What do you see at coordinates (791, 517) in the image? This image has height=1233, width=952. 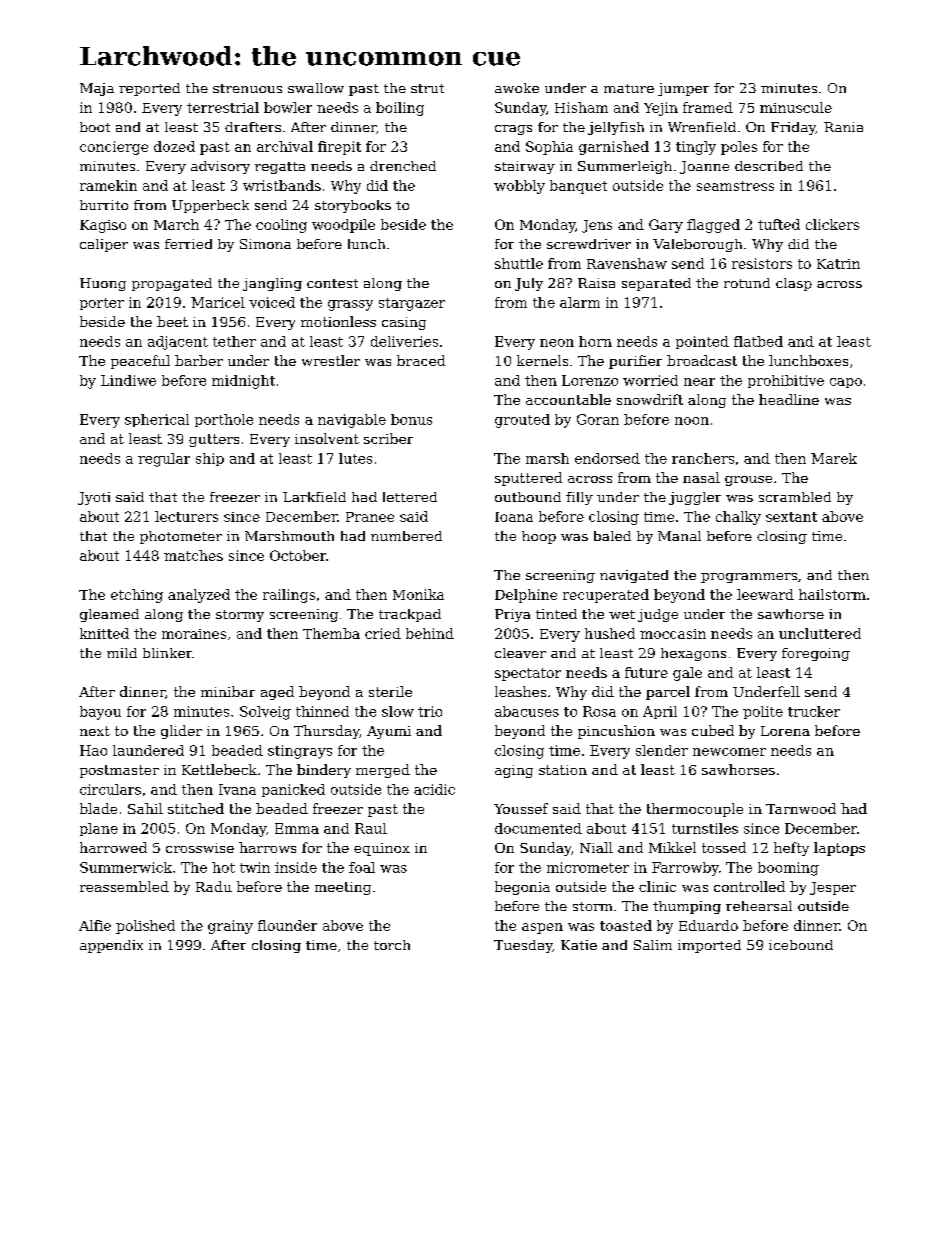 I see `sextant` at bounding box center [791, 517].
